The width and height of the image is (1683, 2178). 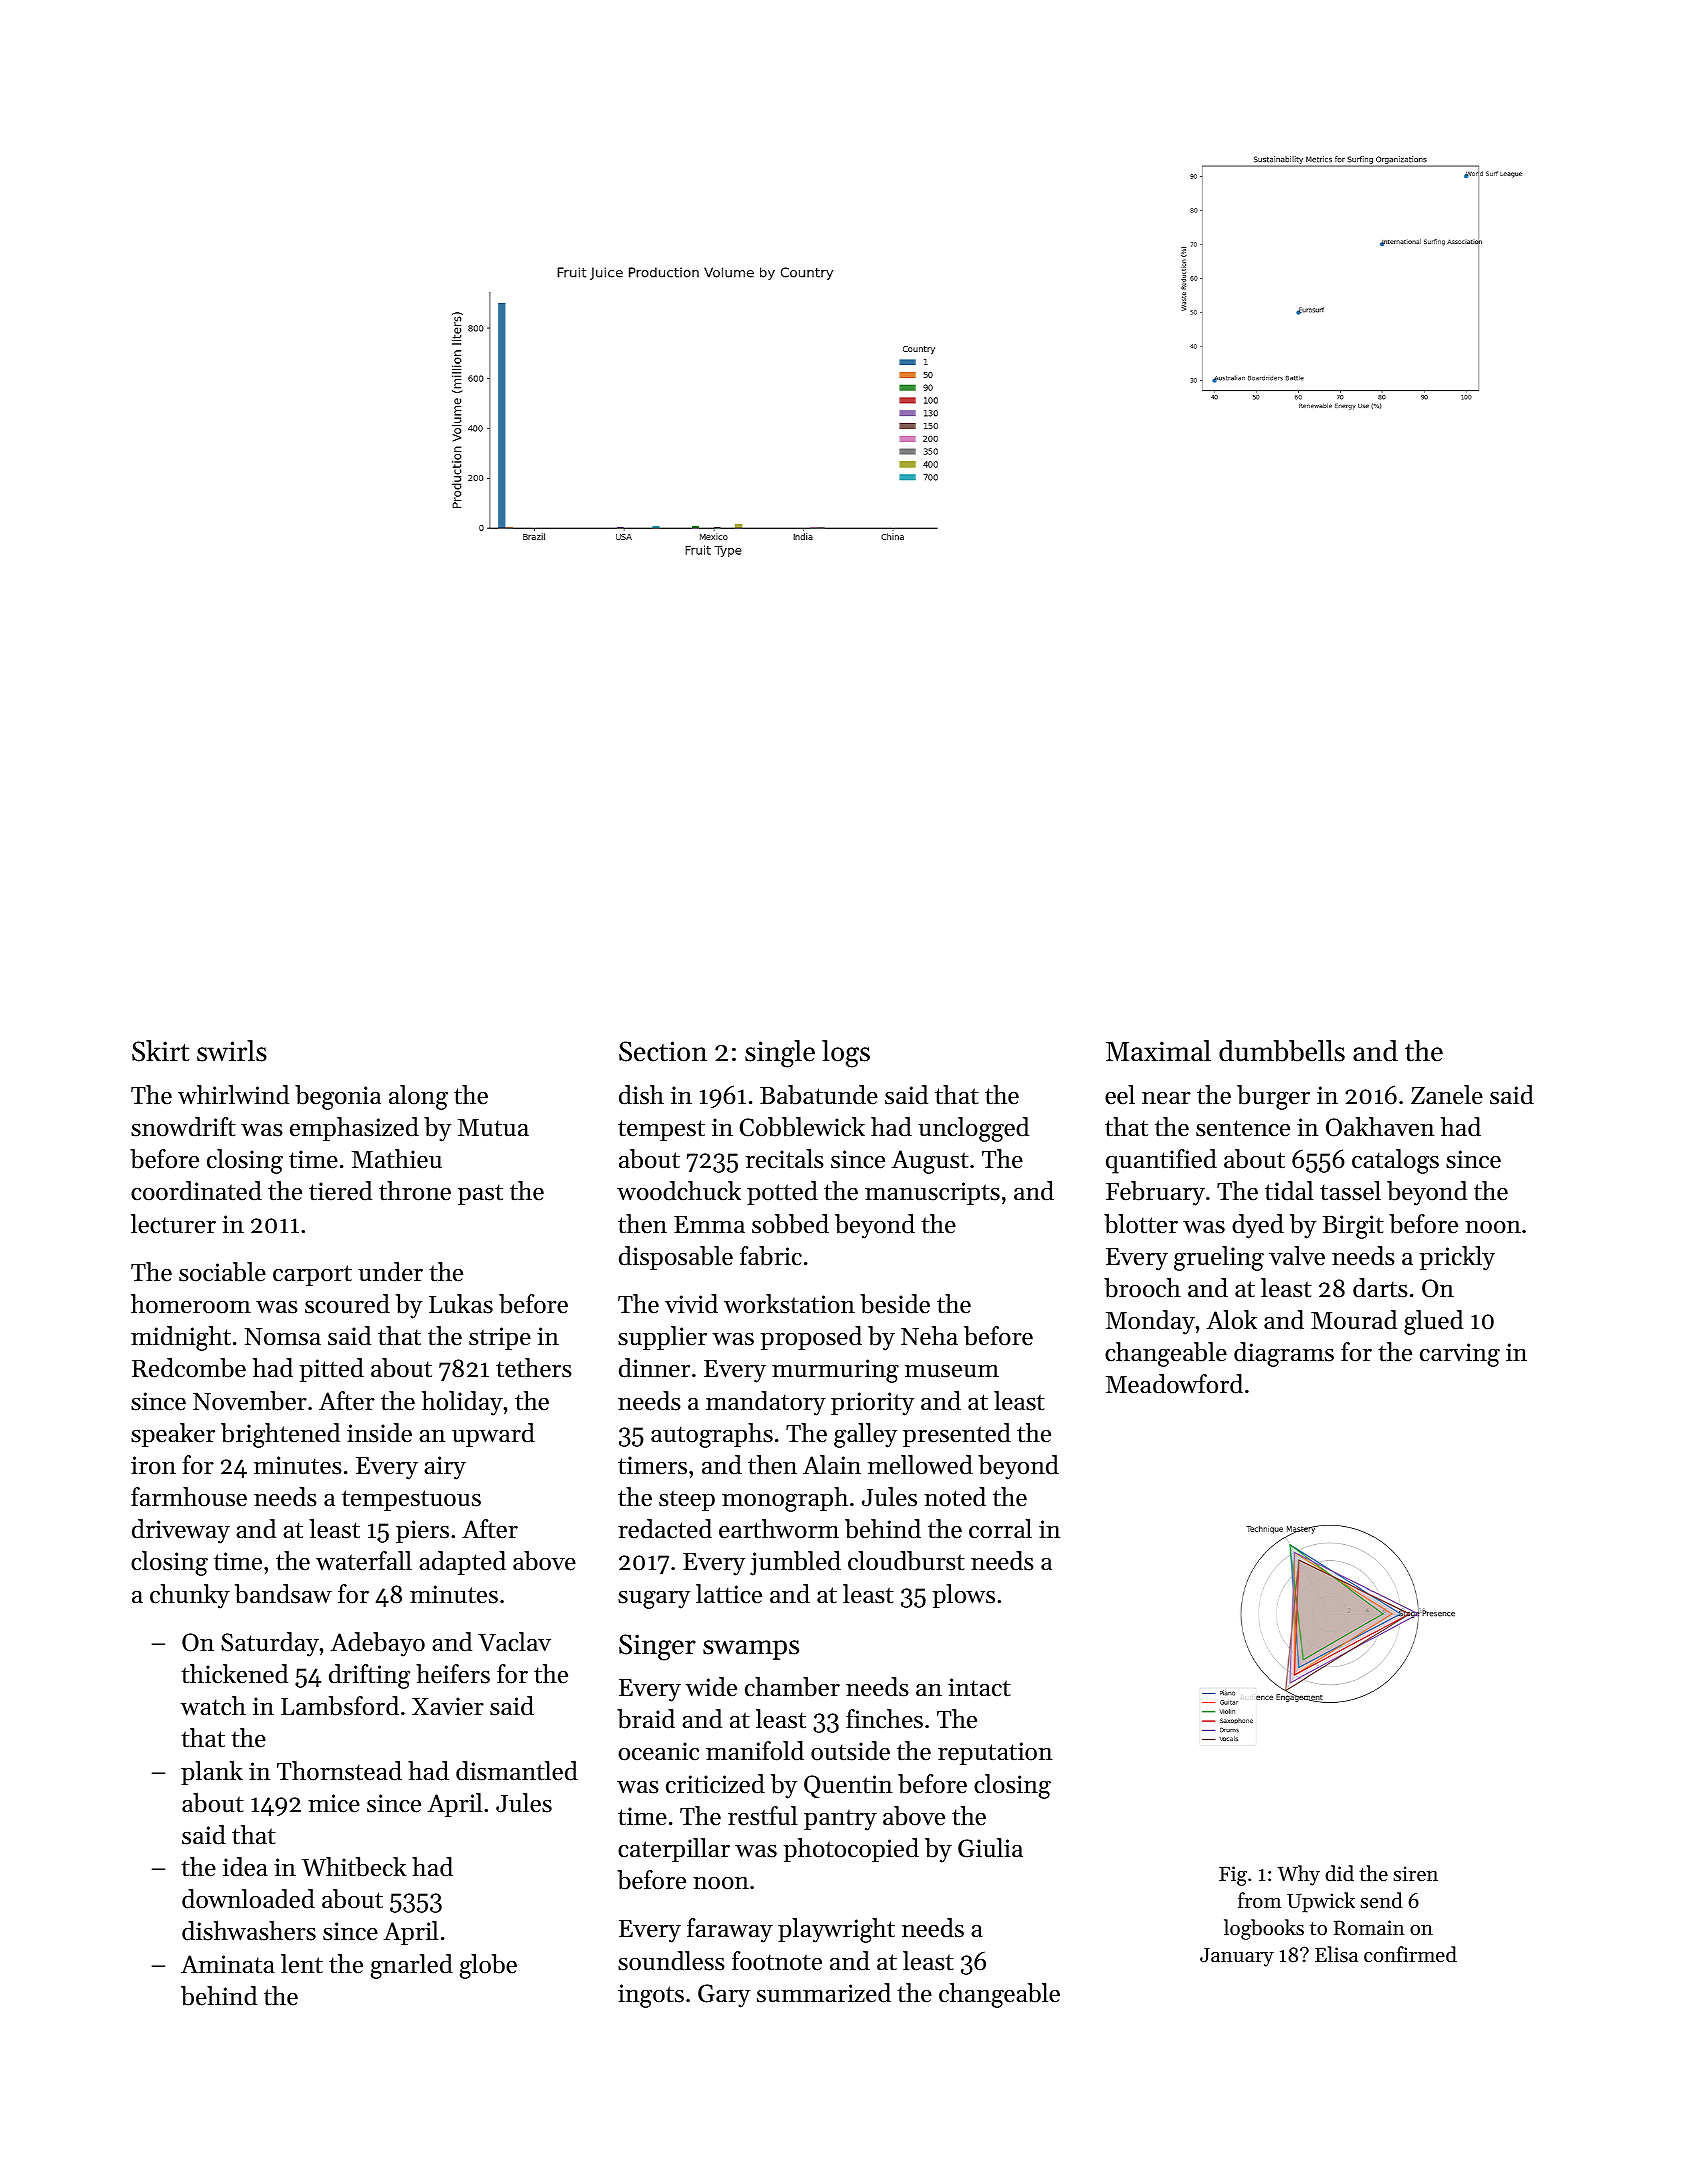 What do you see at coordinates (663, 1051) in the image?
I see `Section` at bounding box center [663, 1051].
